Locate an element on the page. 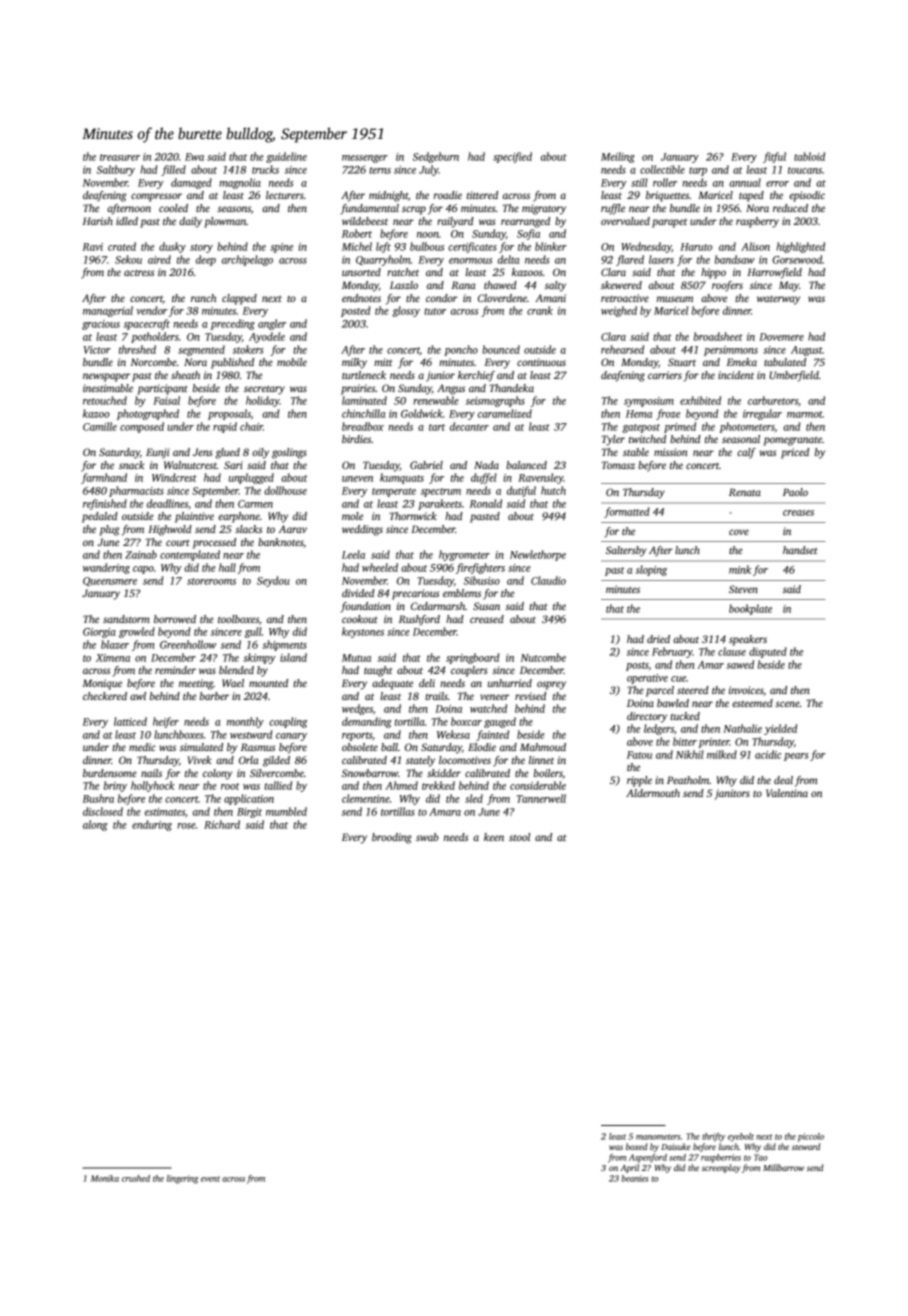 The image size is (908, 1316). Sedgeburn is located at coordinates (436, 157).
